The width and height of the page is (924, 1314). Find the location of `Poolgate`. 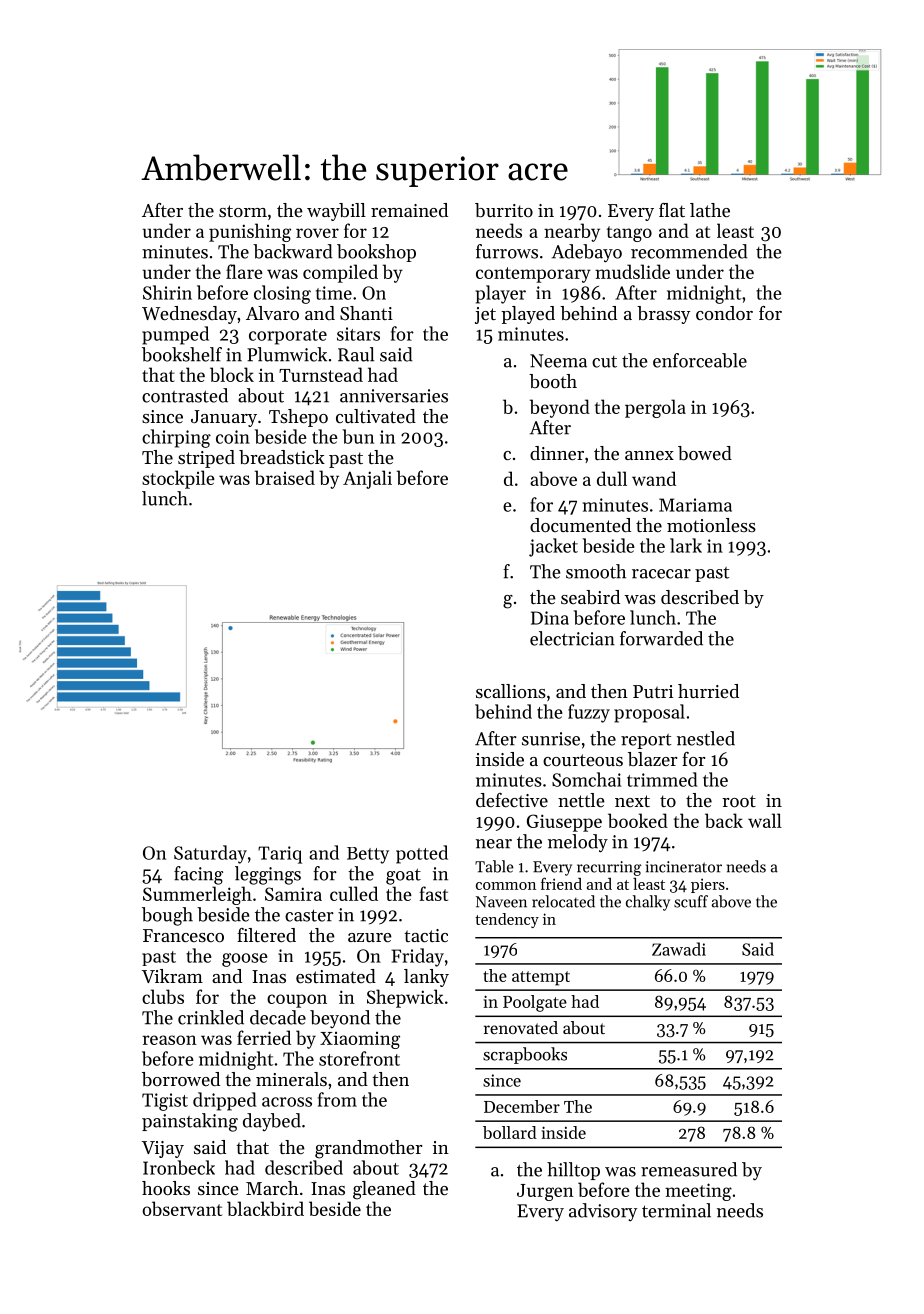

Poolgate is located at coordinates (535, 1003).
